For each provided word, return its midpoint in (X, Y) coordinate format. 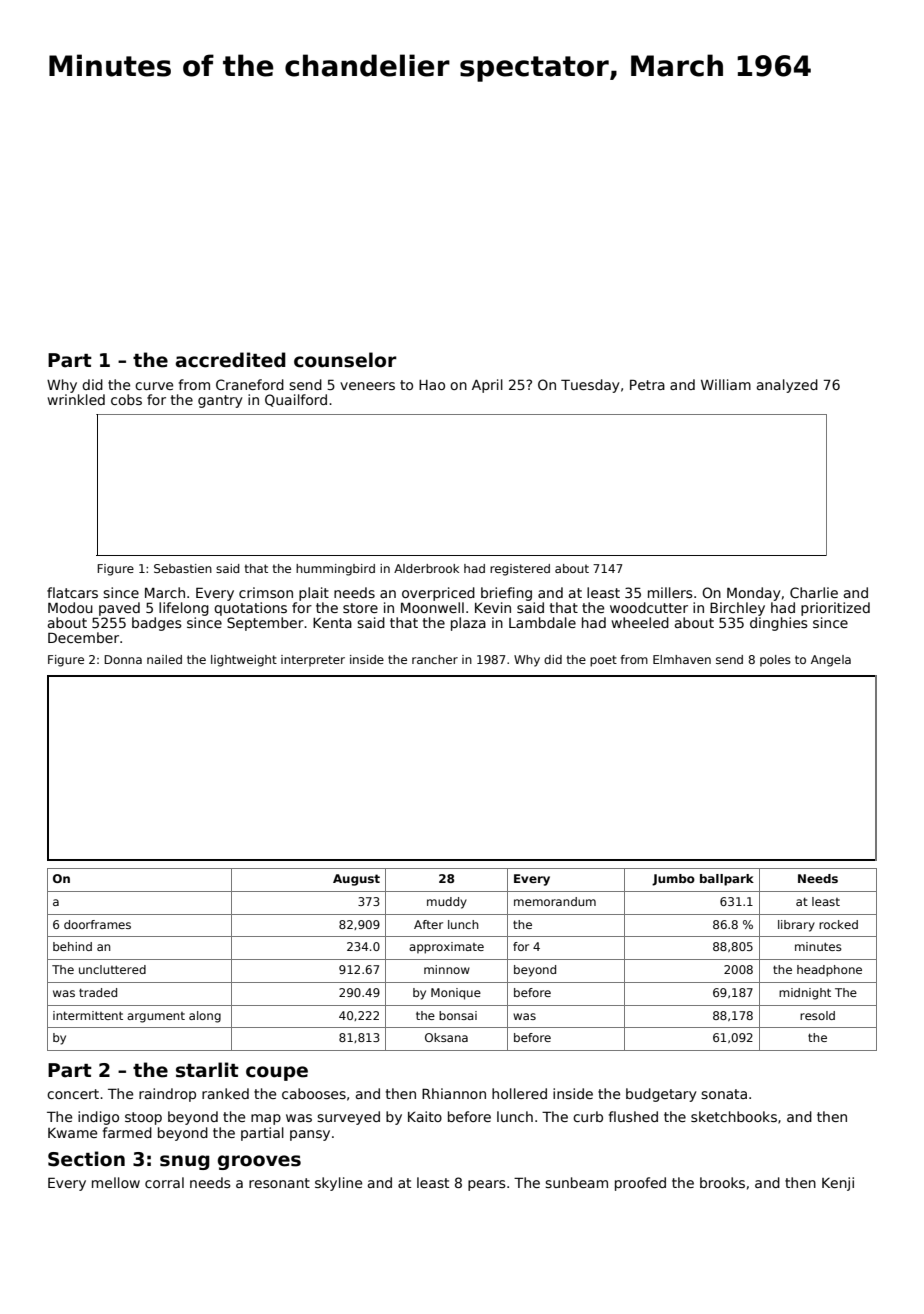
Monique (456, 994)
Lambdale (542, 622)
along (205, 1017)
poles (775, 661)
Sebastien (183, 568)
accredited (231, 360)
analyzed (787, 386)
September (265, 624)
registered (520, 570)
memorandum (555, 901)
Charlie (814, 592)
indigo (98, 1118)
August (356, 880)
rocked (838, 924)
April (487, 386)
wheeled (640, 622)
